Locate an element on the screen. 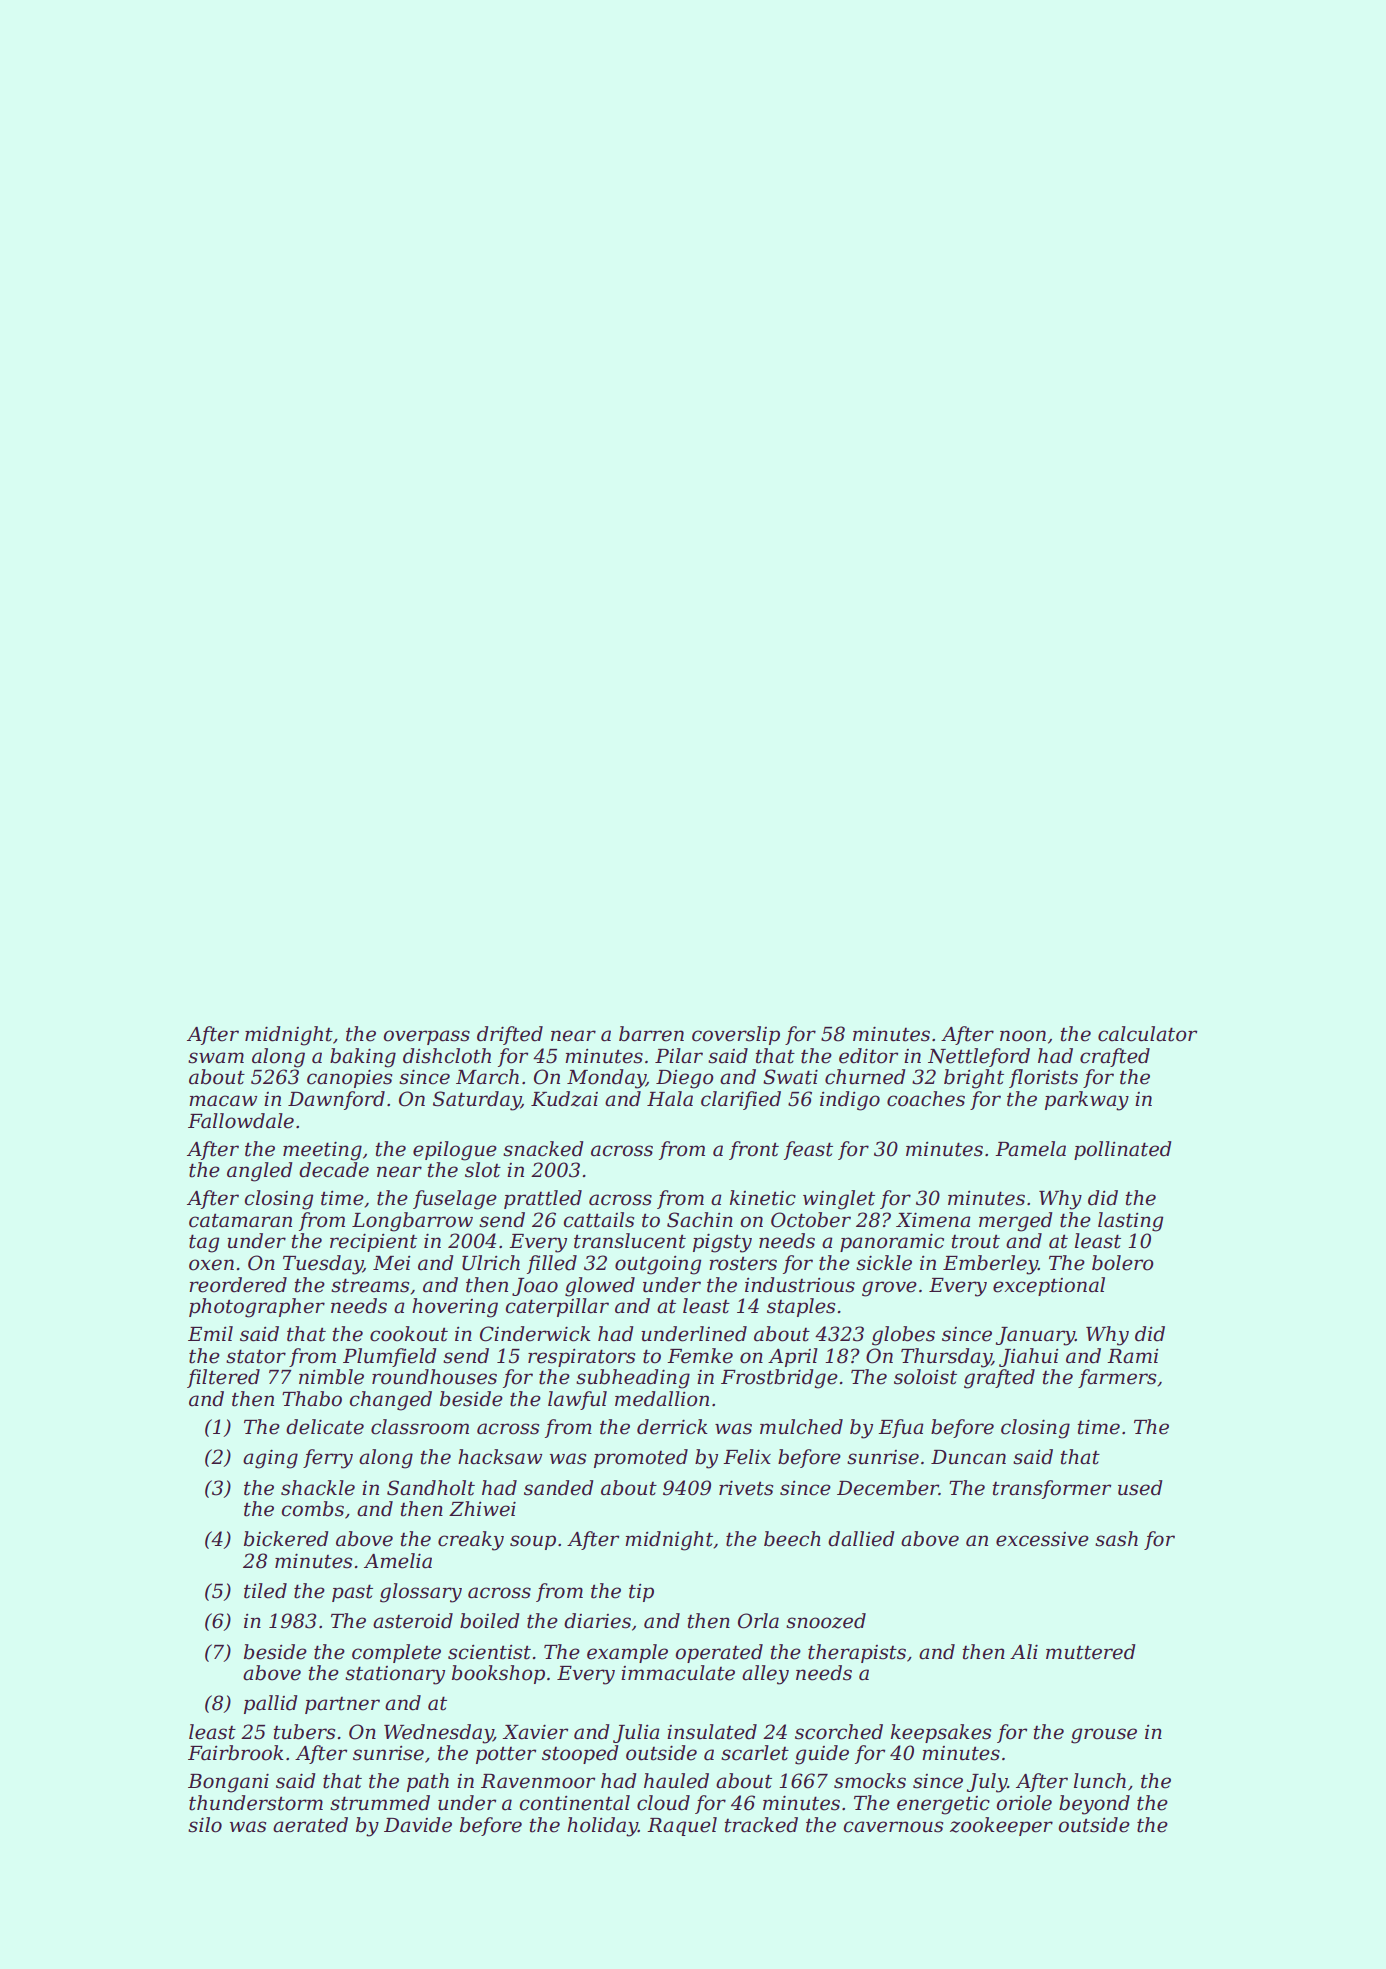 The image size is (1386, 1969). Bongani is located at coordinates (228, 1783).
